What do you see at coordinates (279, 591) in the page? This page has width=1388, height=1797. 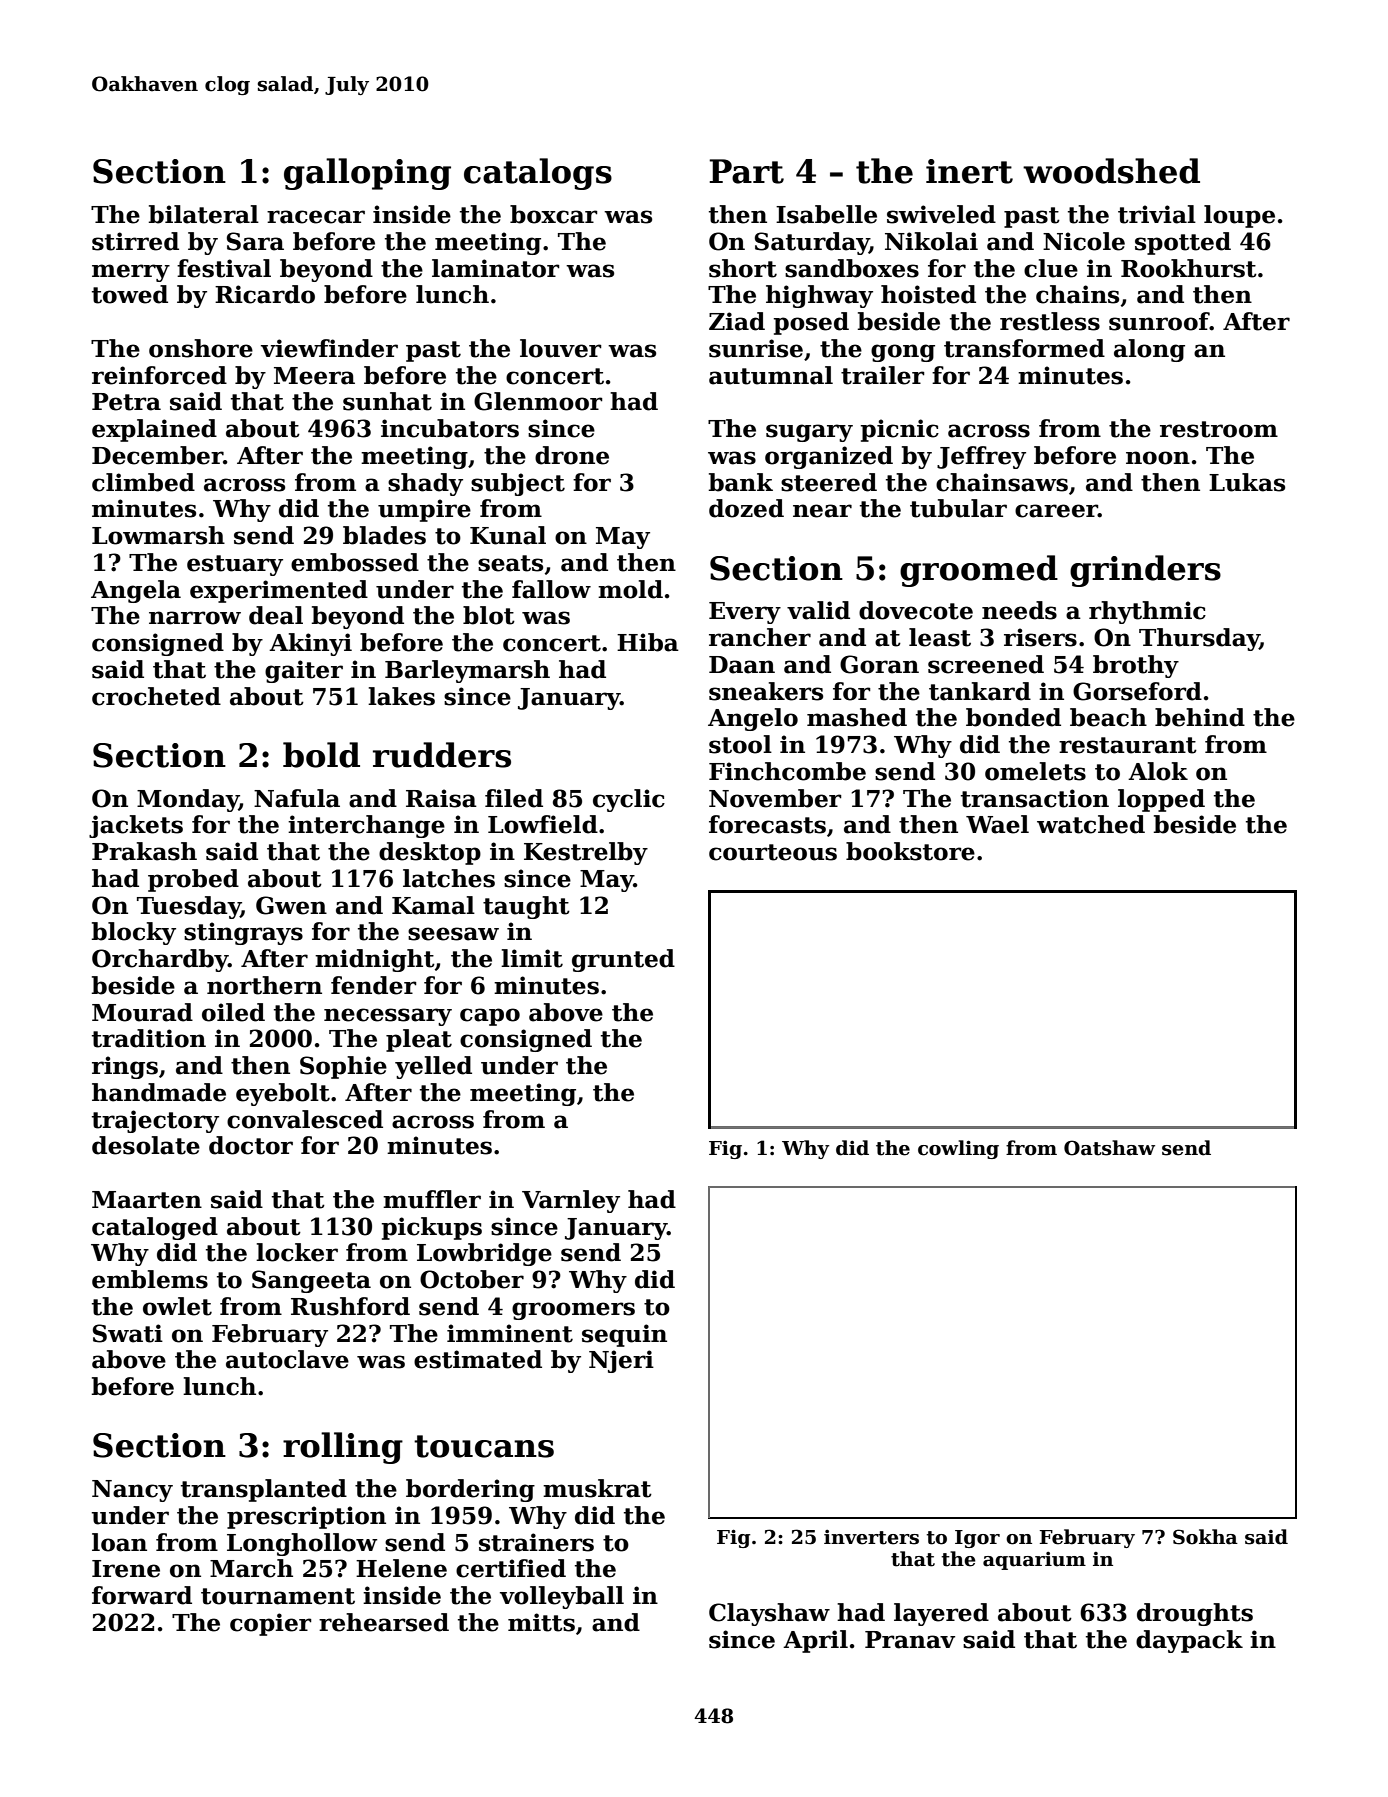 I see `experimented` at bounding box center [279, 591].
